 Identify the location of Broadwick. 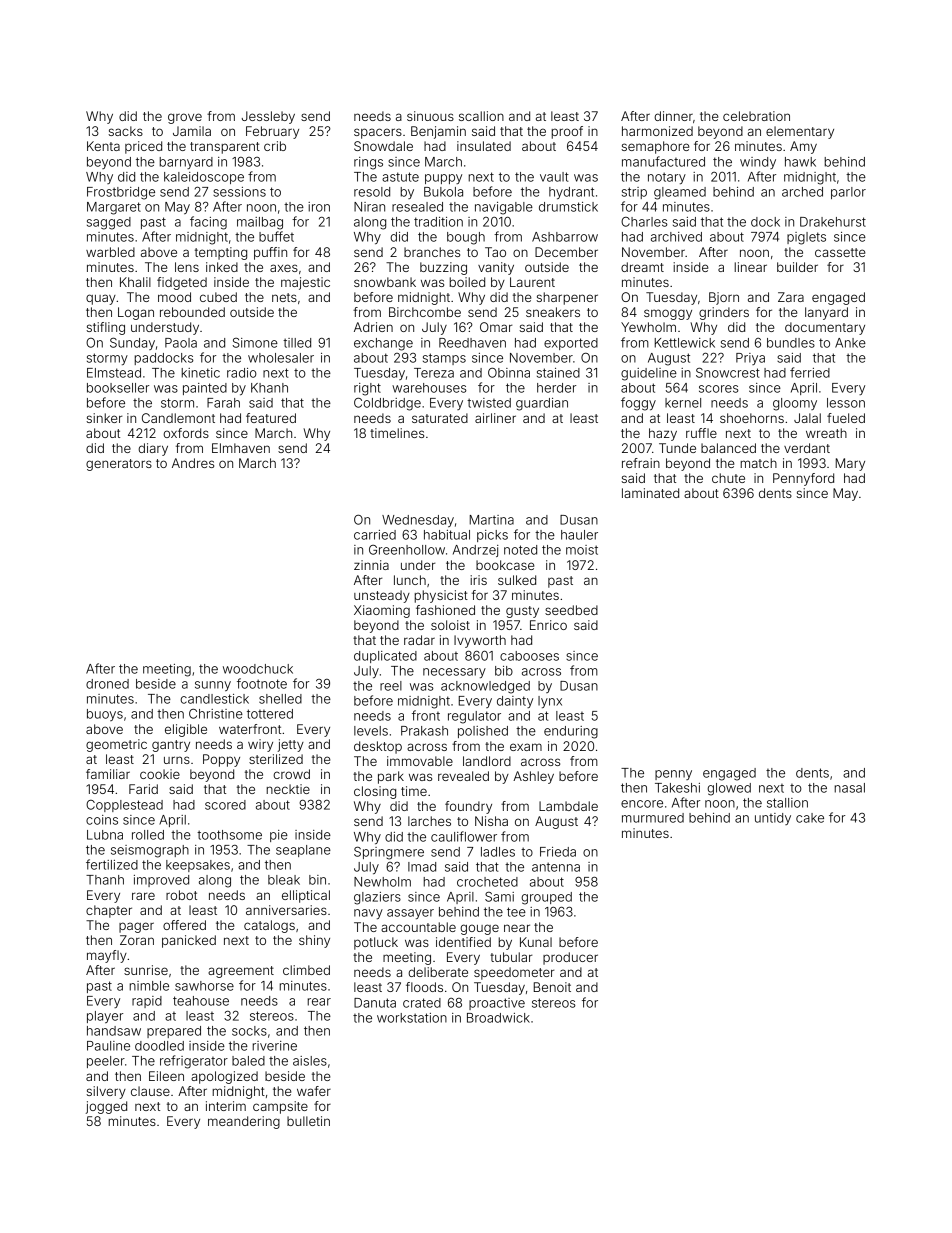
(498, 1018).
